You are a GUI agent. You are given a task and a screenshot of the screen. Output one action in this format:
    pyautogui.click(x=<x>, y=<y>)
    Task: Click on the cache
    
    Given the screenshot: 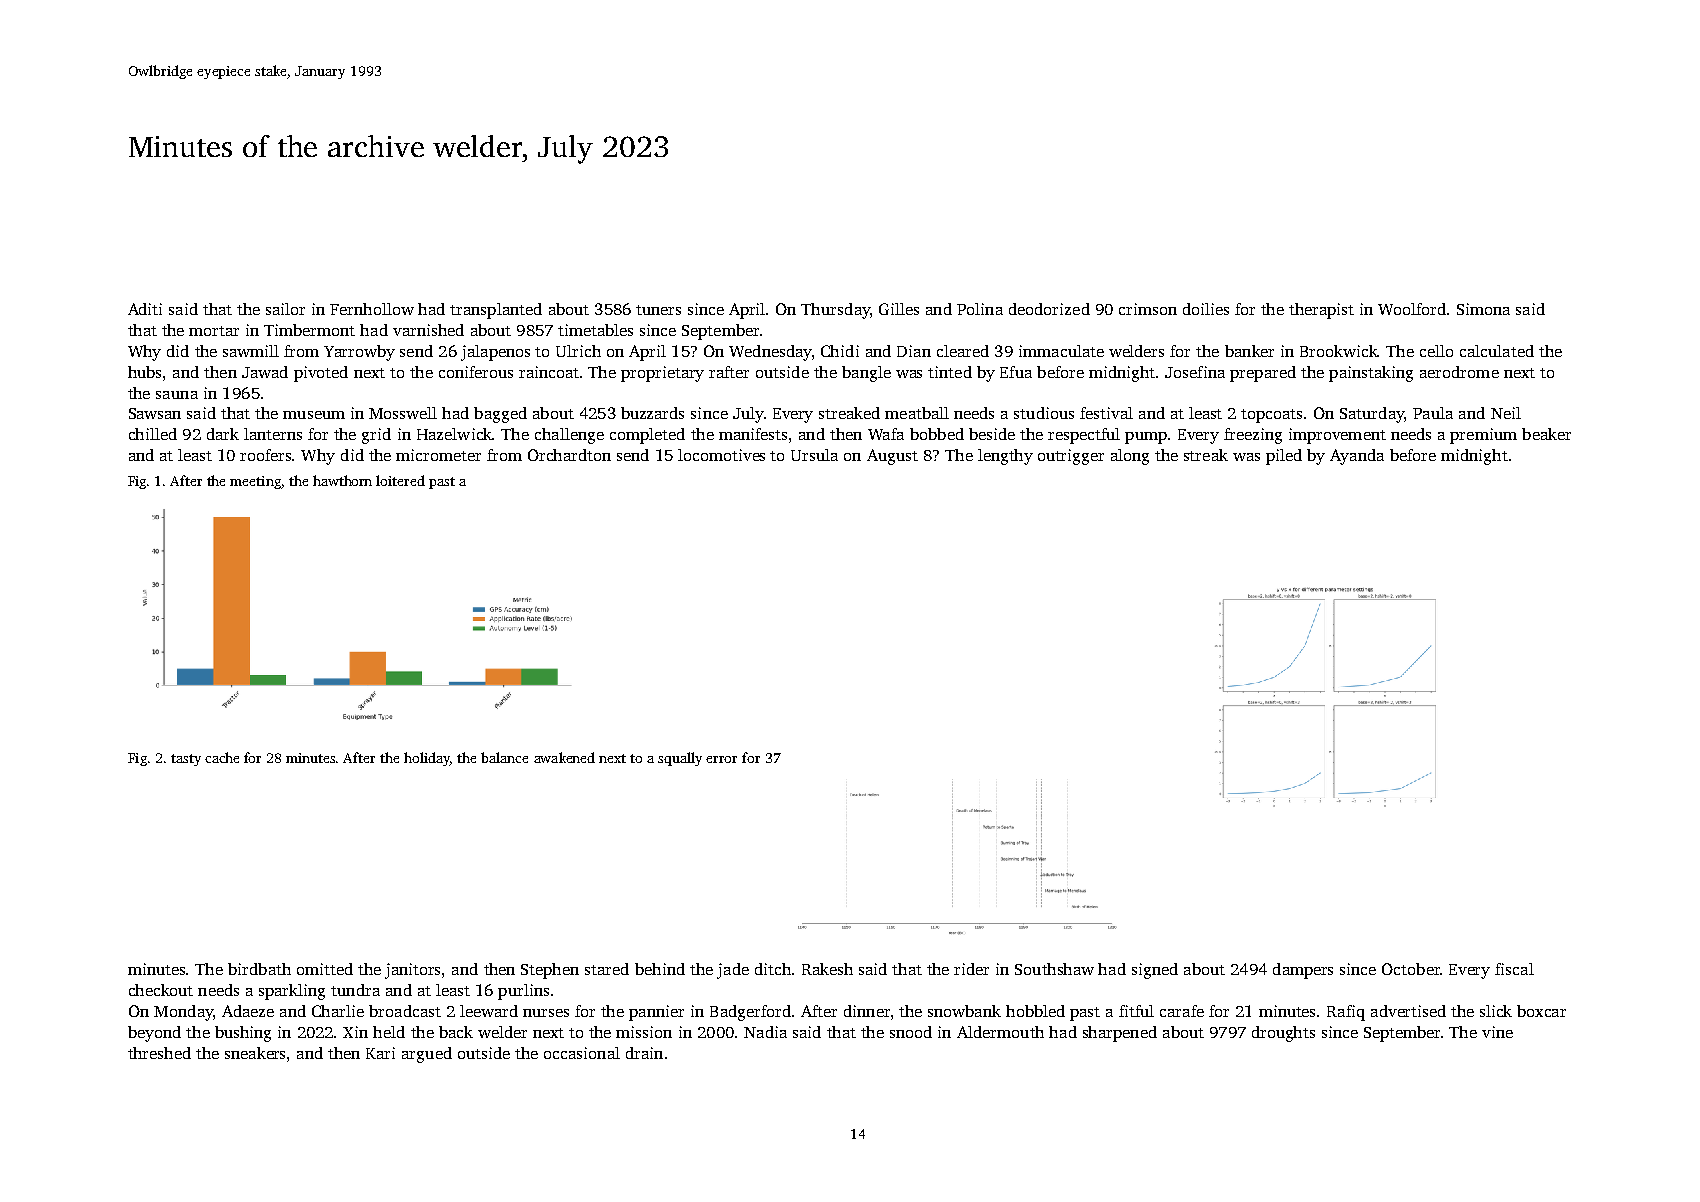 What is the action you would take?
    pyautogui.click(x=222, y=757)
